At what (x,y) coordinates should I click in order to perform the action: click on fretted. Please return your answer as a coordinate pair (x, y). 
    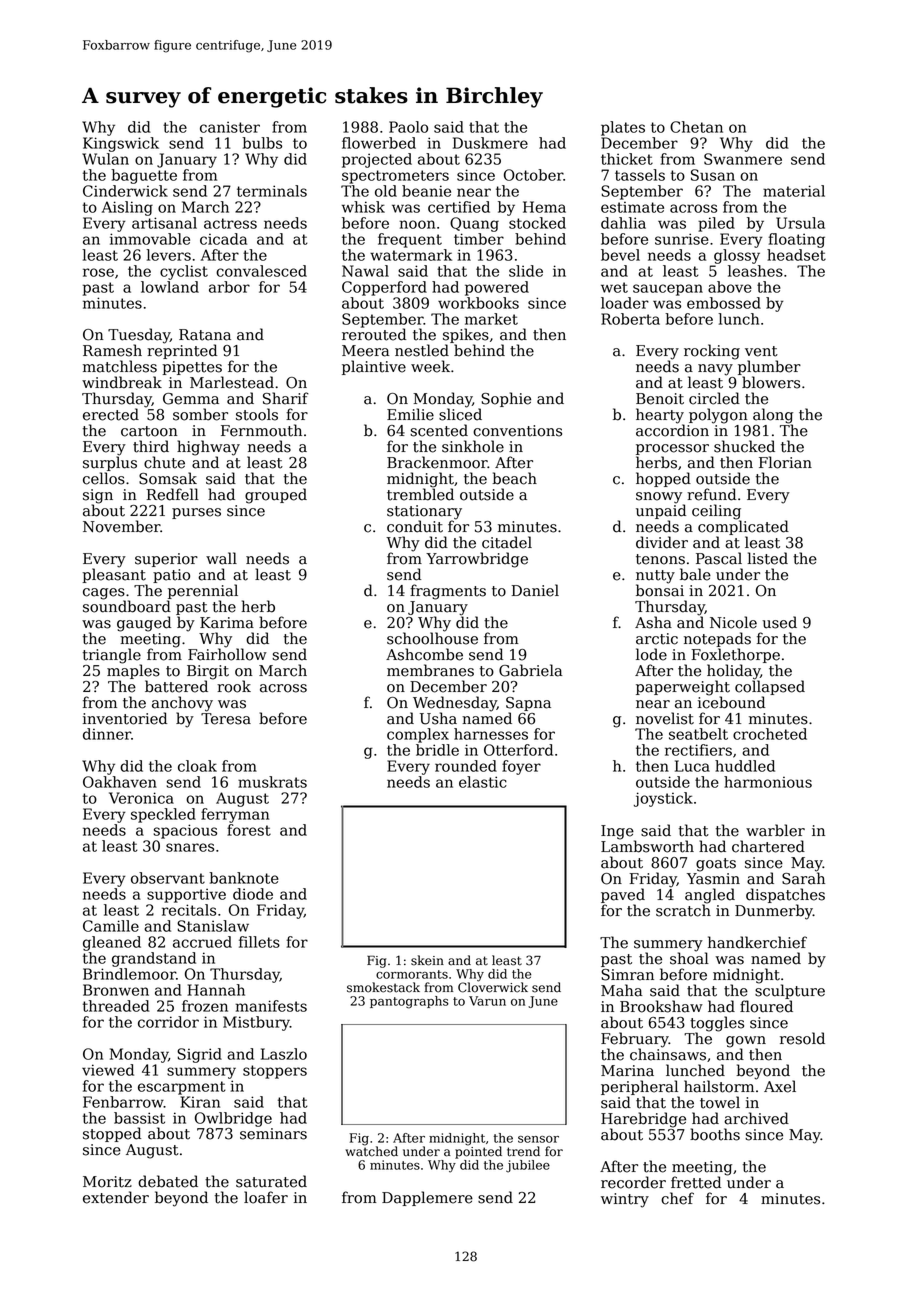
    Looking at the image, I should click on (696, 1182).
